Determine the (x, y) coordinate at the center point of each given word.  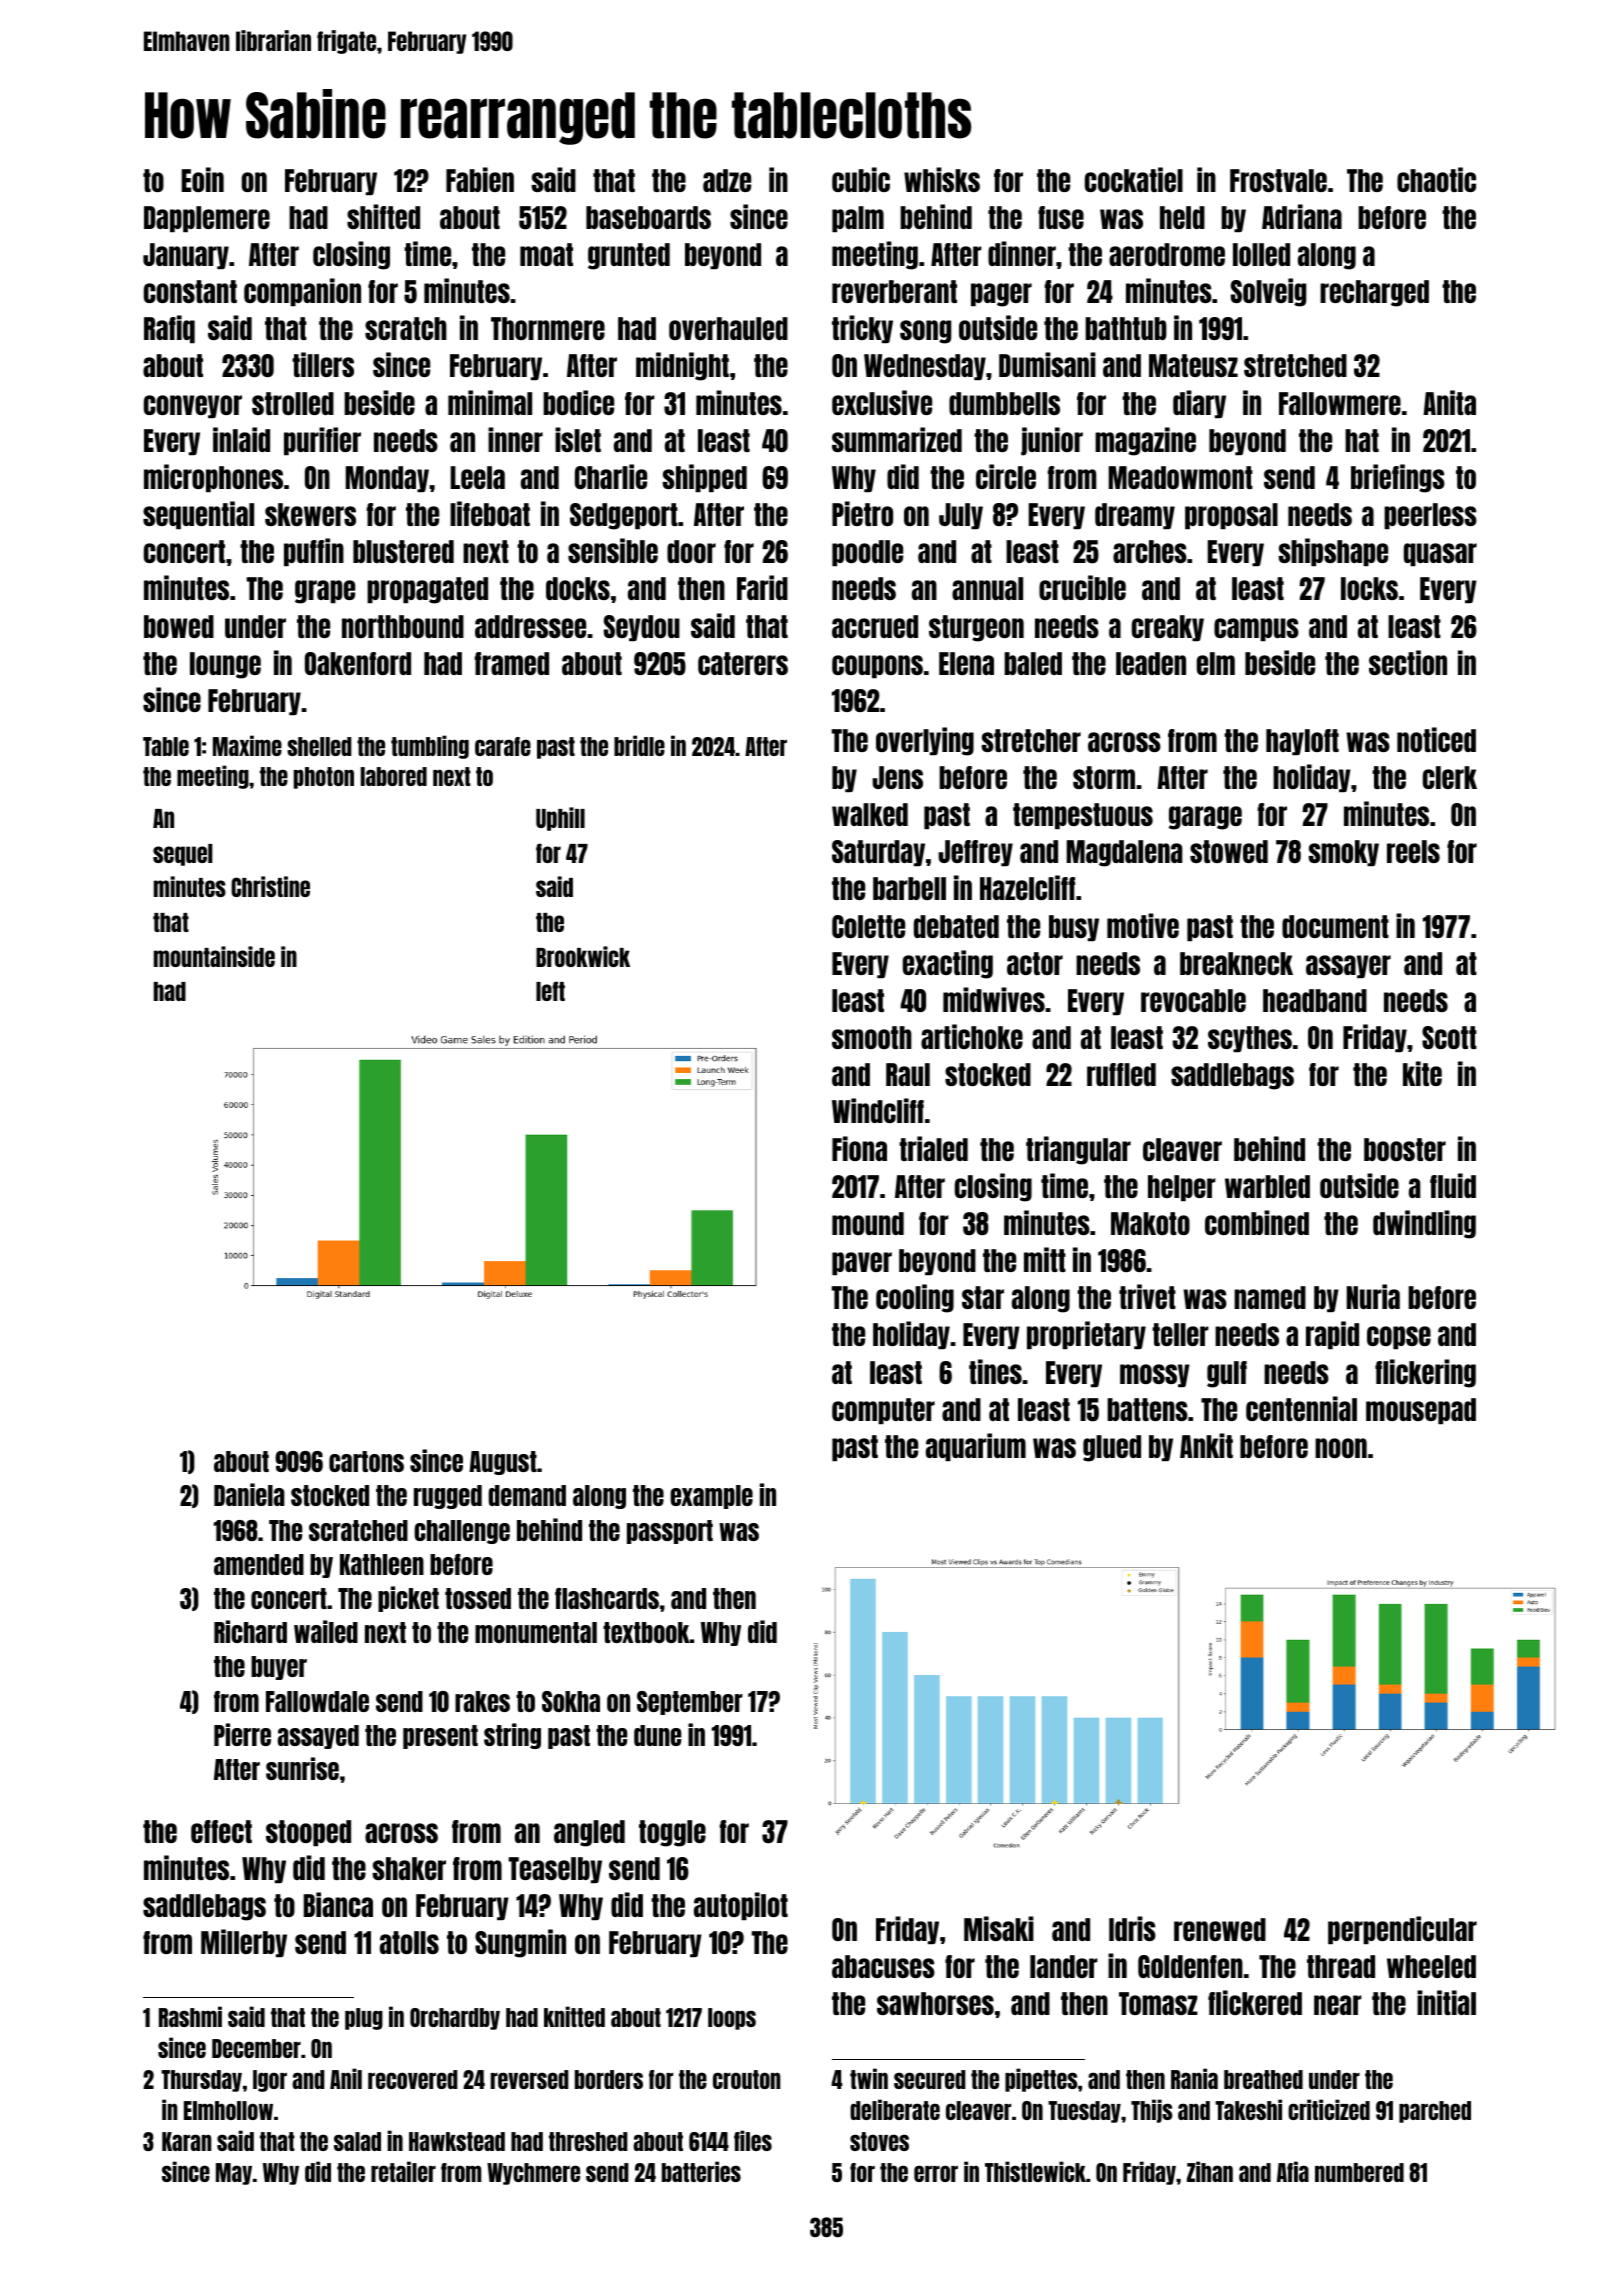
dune (657, 1735)
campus (1256, 629)
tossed (478, 1598)
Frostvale (1278, 180)
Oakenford (358, 663)
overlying (925, 741)
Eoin (203, 179)
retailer (403, 2171)
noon (1341, 1448)
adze (727, 180)
